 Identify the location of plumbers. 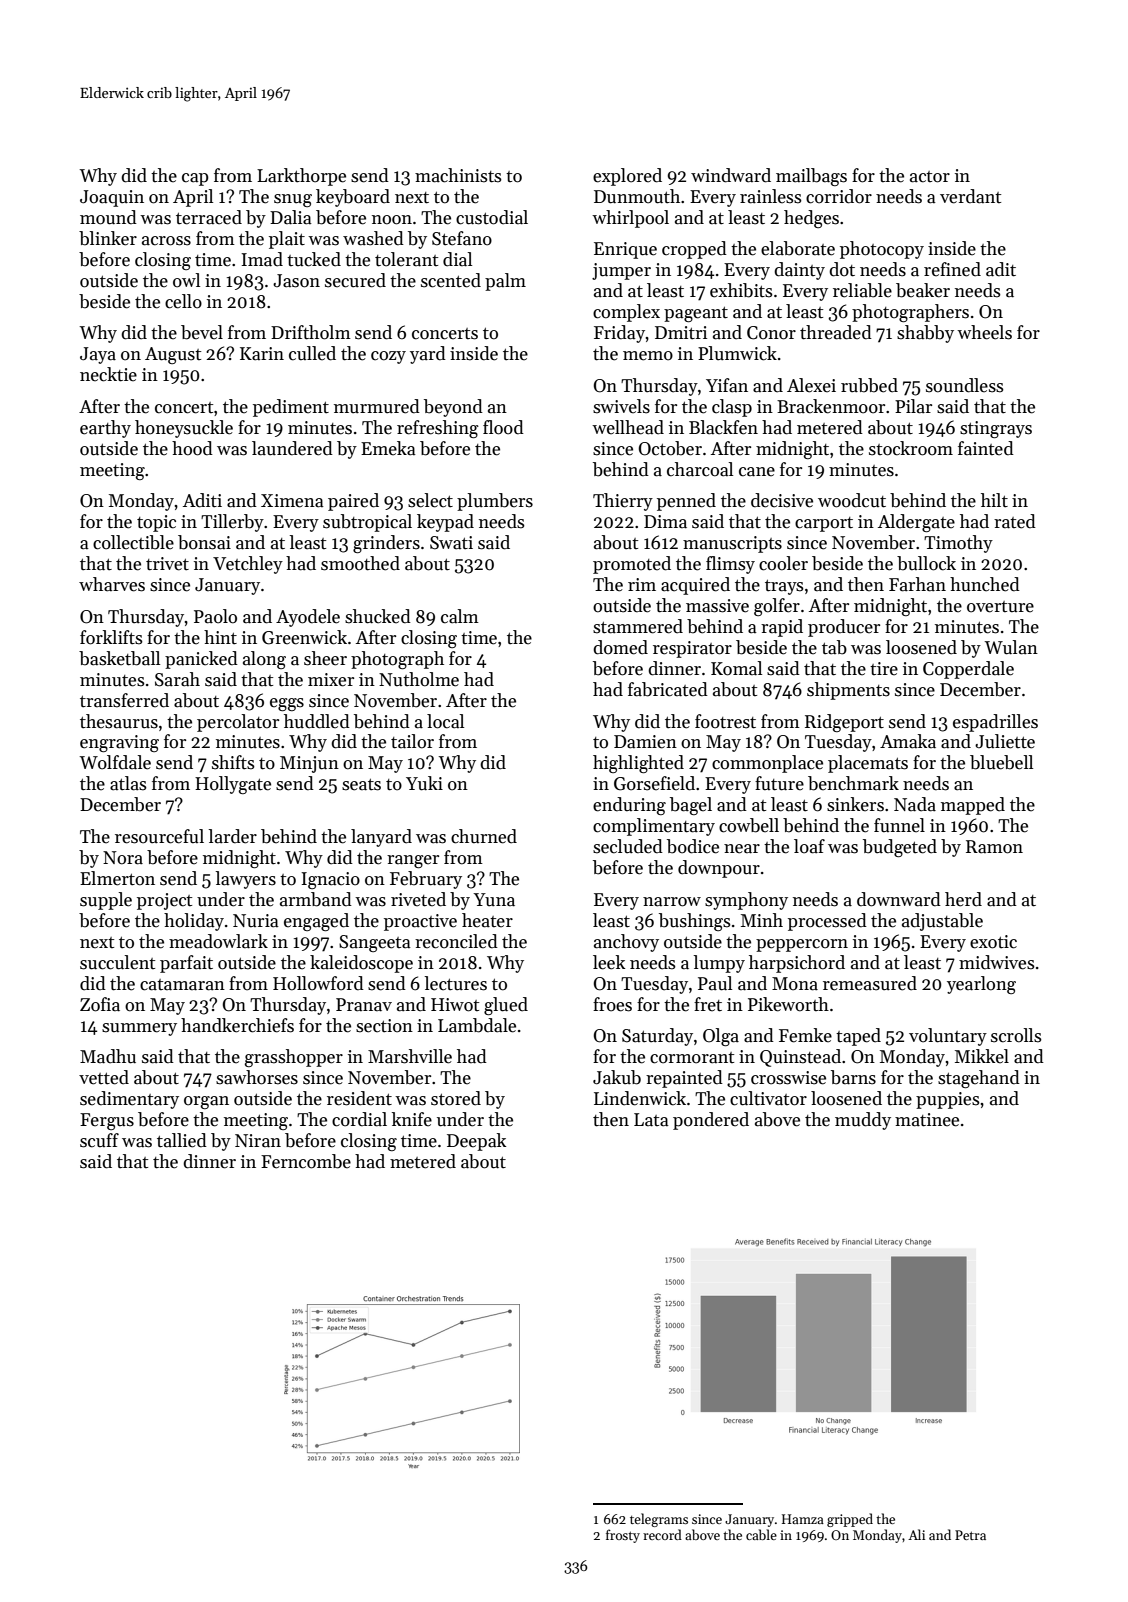
(495, 502).
